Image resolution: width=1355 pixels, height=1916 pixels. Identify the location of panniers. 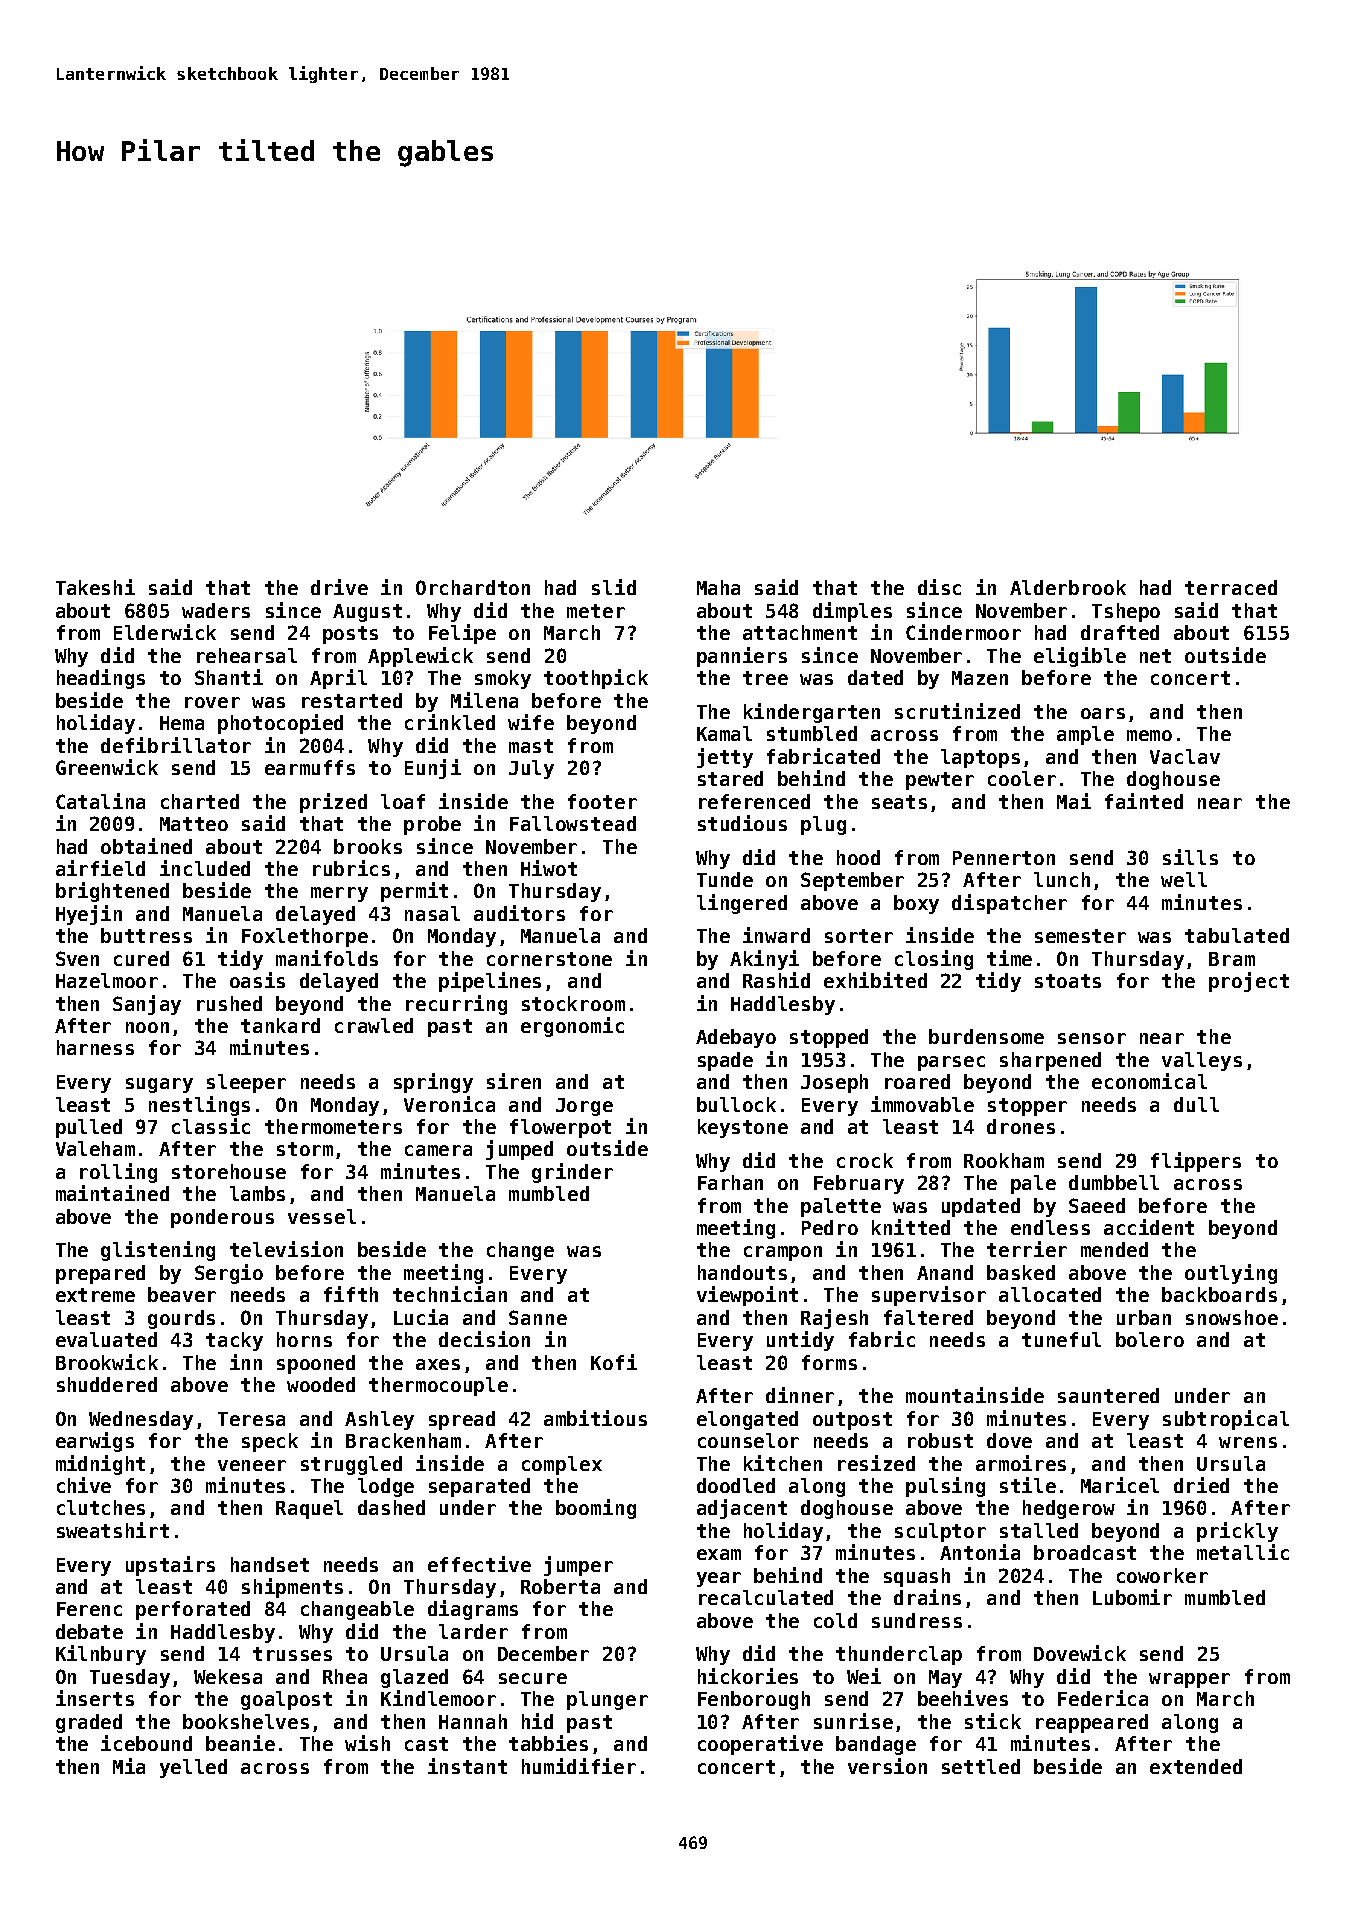
(742, 657).
